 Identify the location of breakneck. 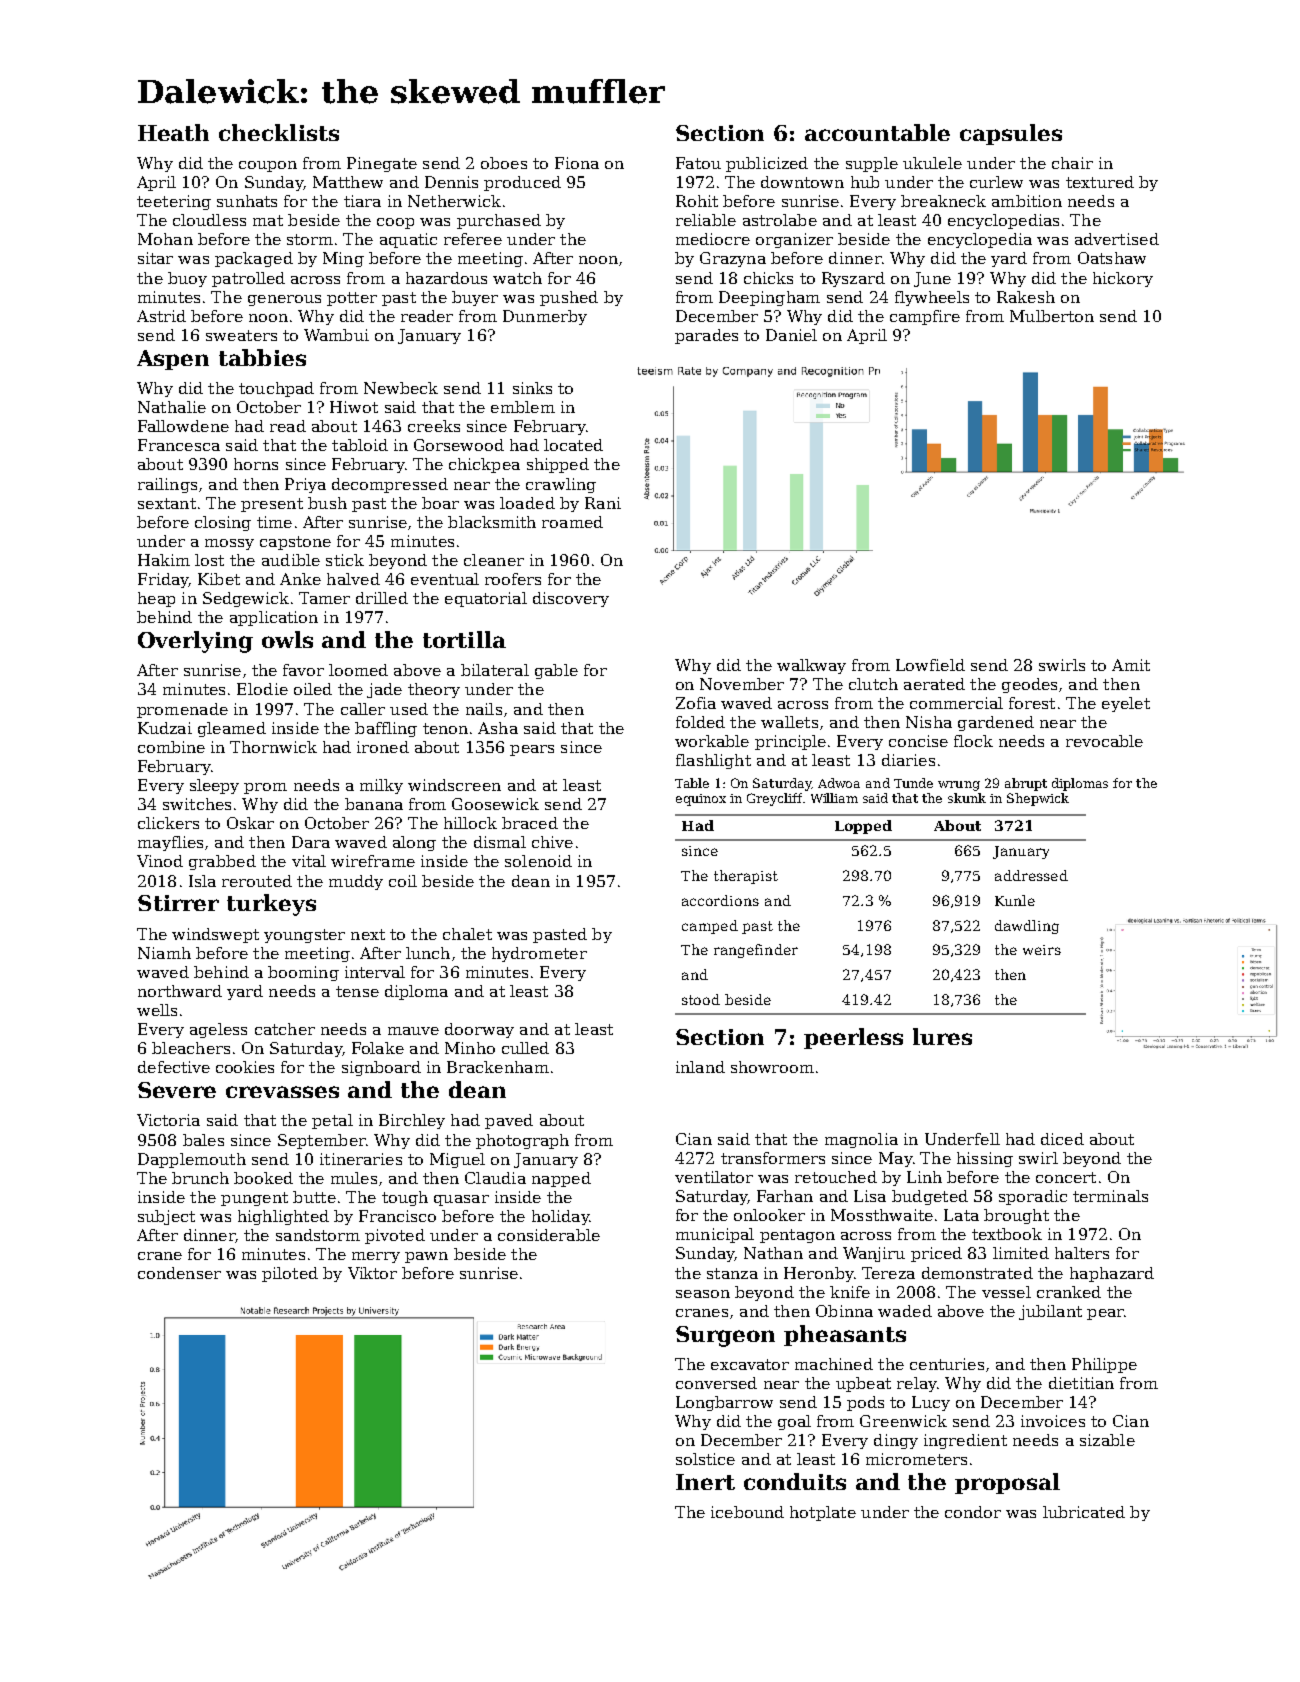
(943, 201).
